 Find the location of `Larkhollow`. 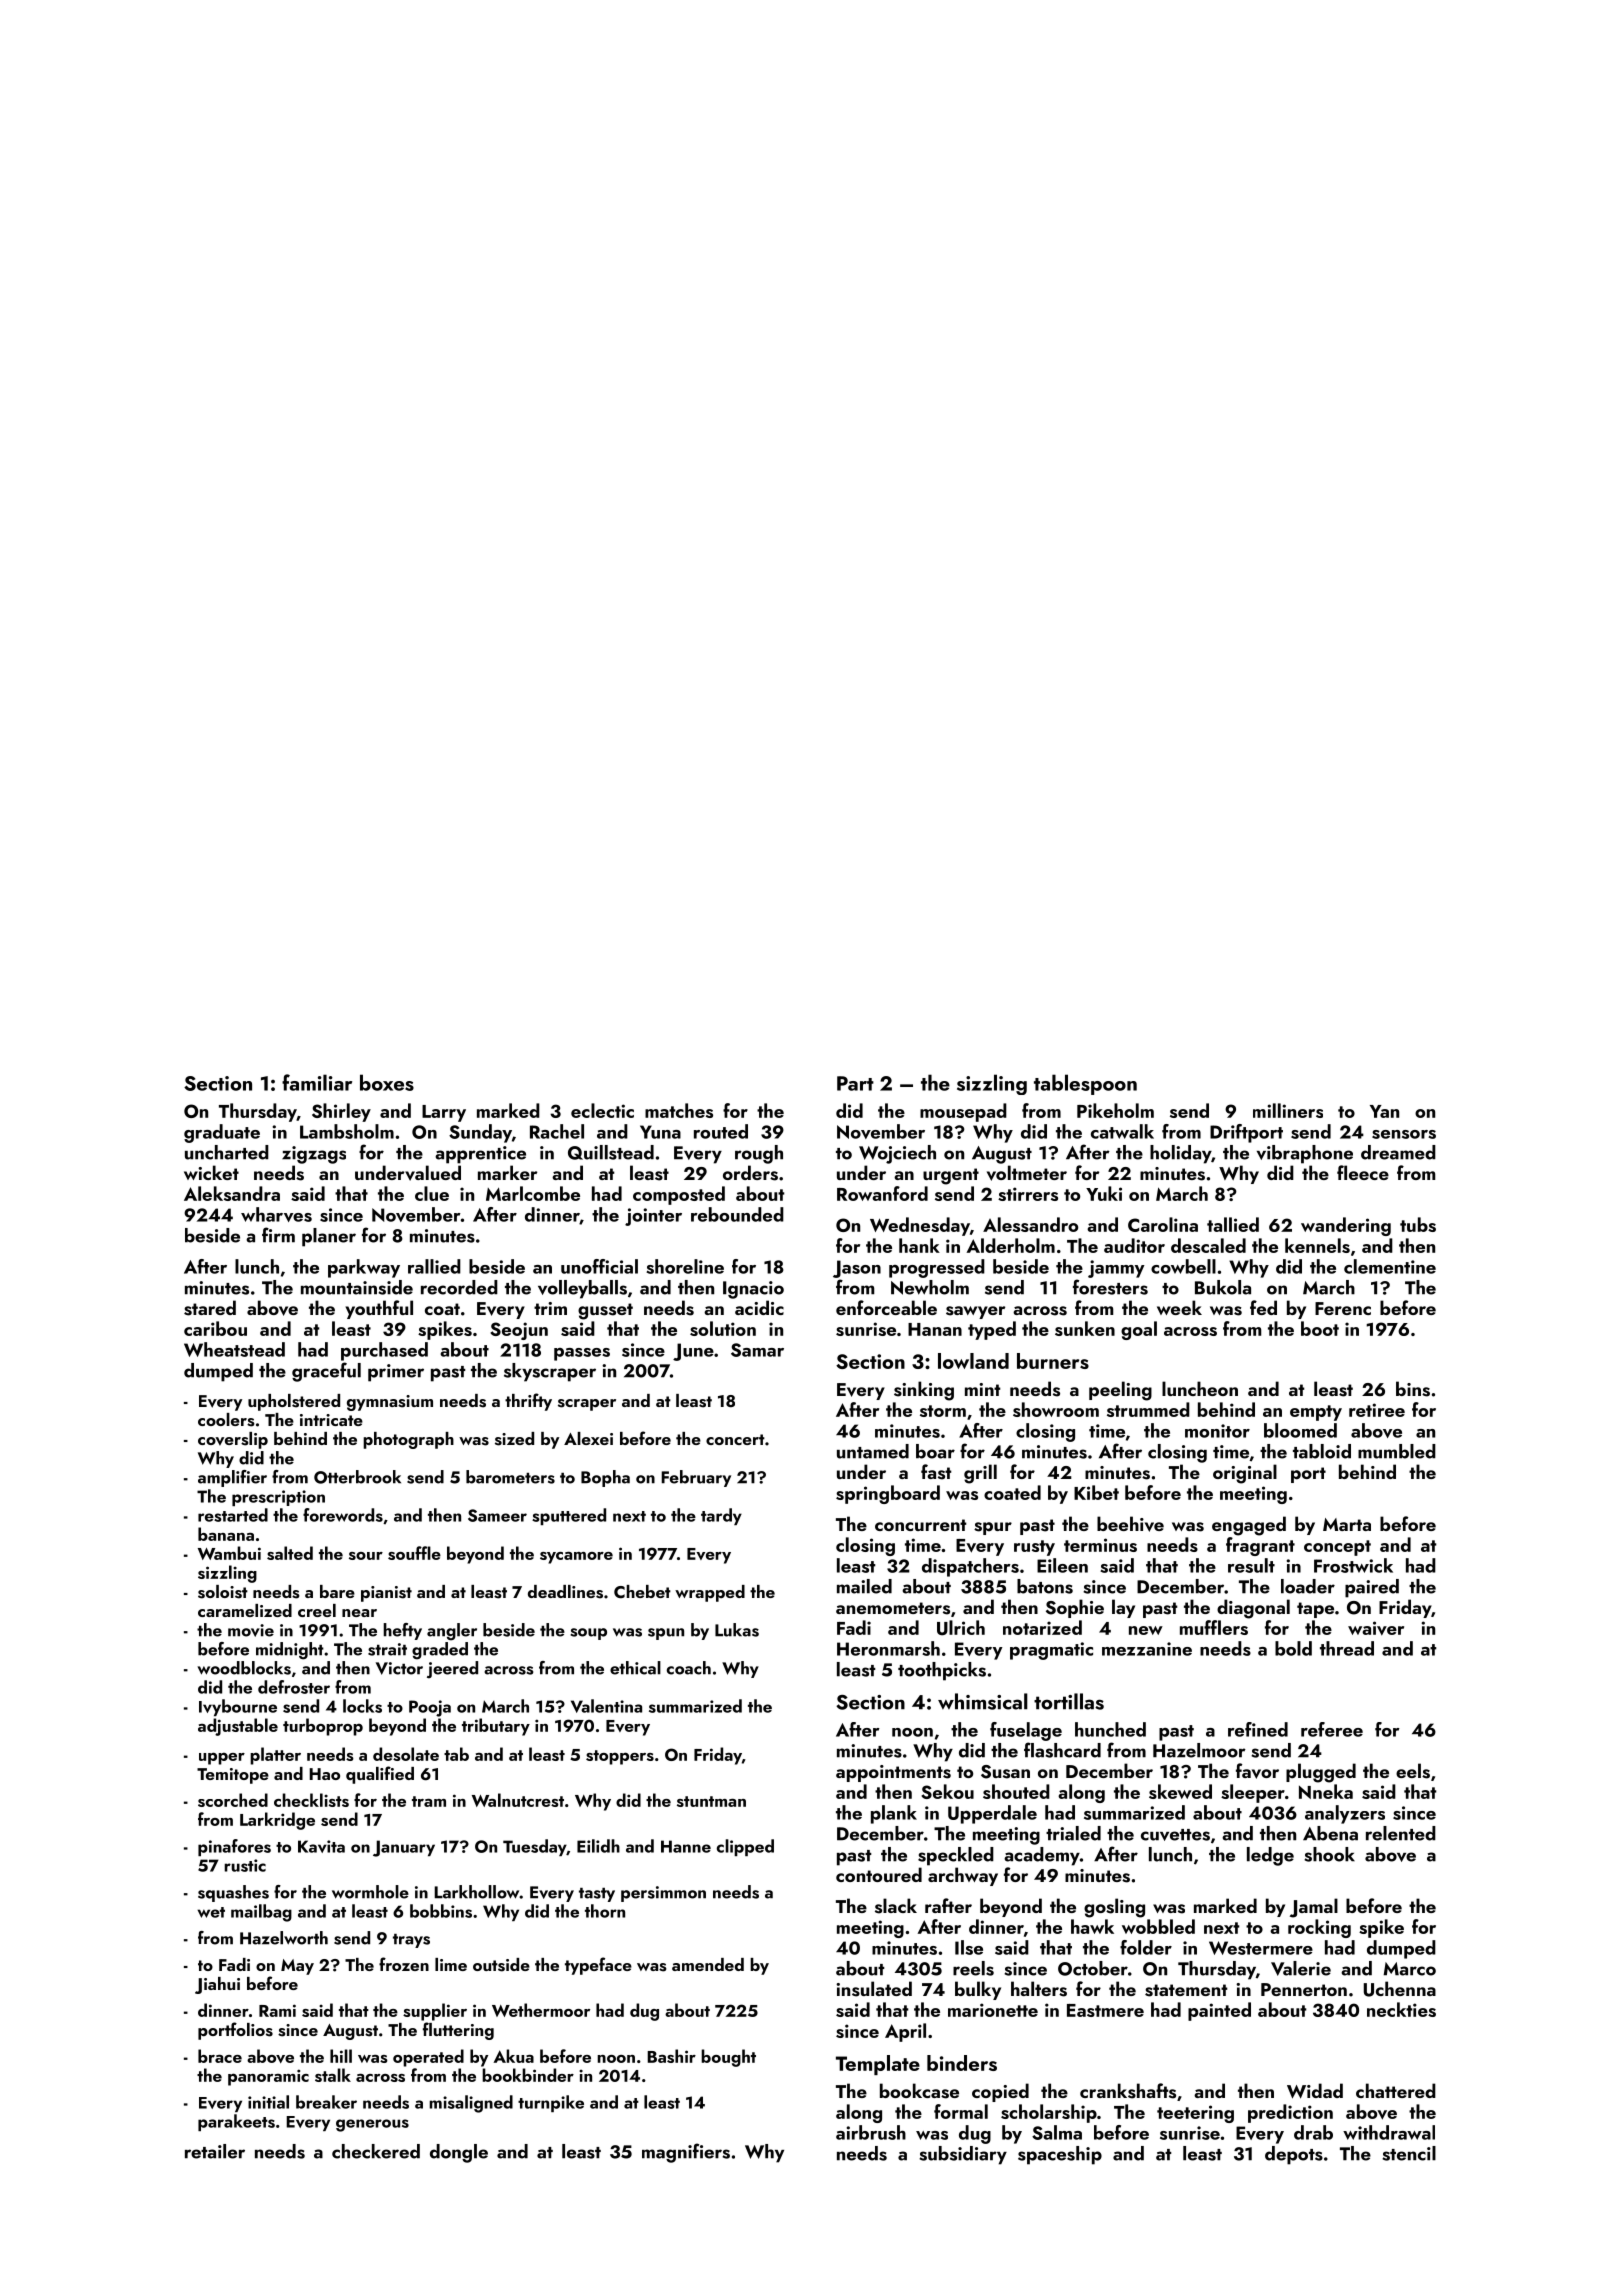

Larkhollow is located at coordinates (477, 1892).
